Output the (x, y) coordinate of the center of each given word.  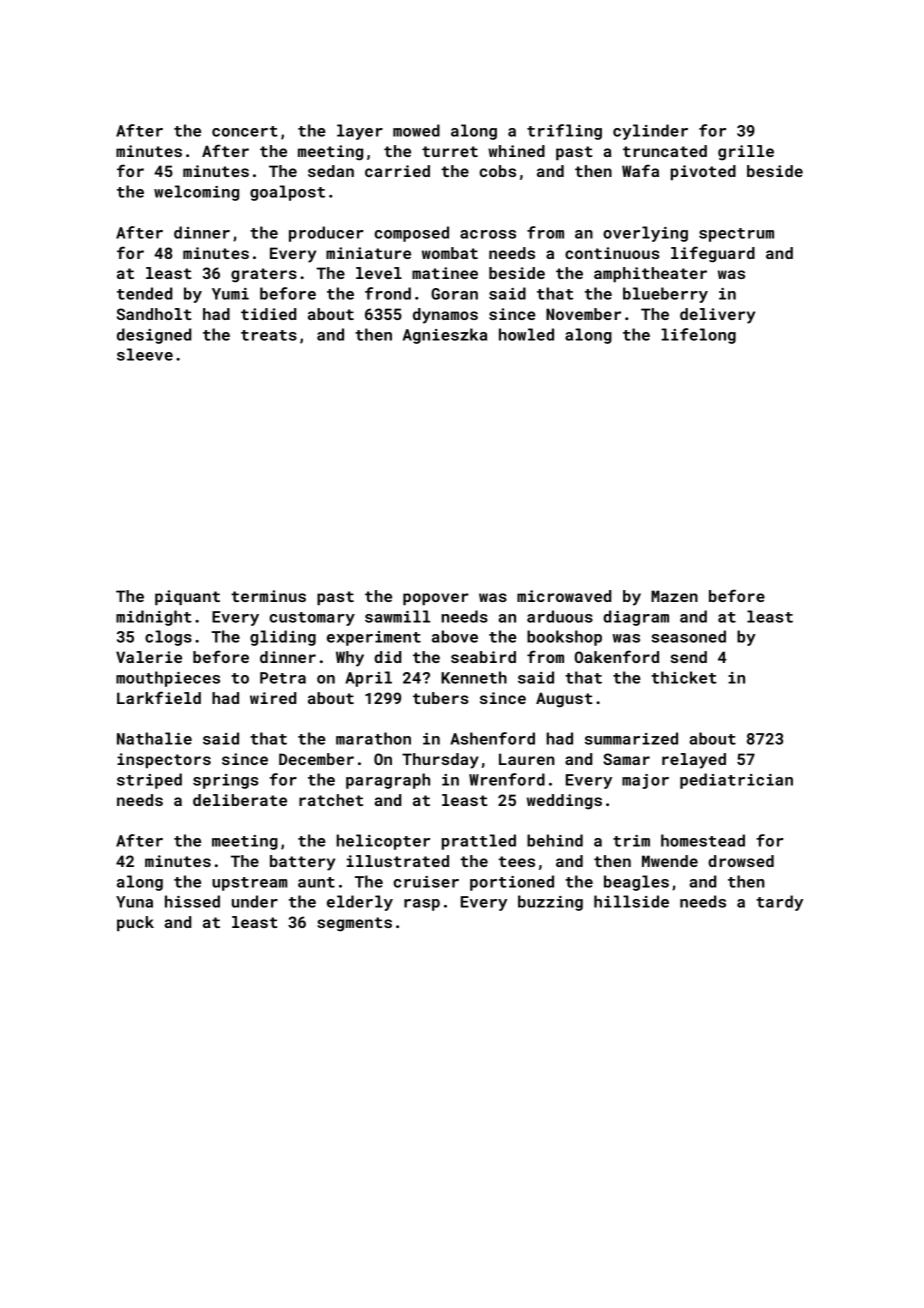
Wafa (640, 170)
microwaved (564, 596)
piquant (187, 598)
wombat (450, 253)
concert (245, 131)
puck (135, 924)
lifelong (698, 336)
